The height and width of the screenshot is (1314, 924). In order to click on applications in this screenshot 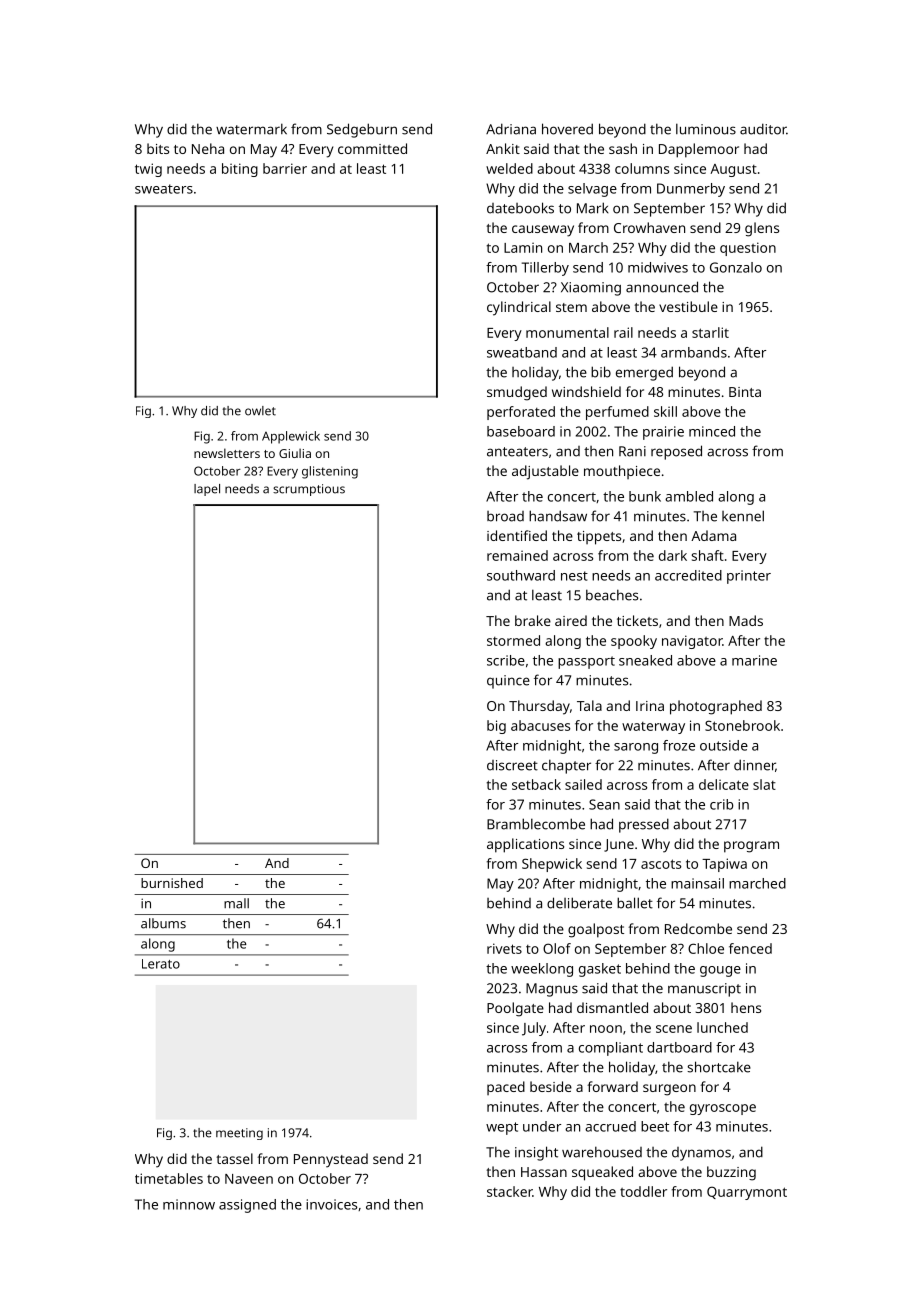, I will do `click(525, 845)`.
